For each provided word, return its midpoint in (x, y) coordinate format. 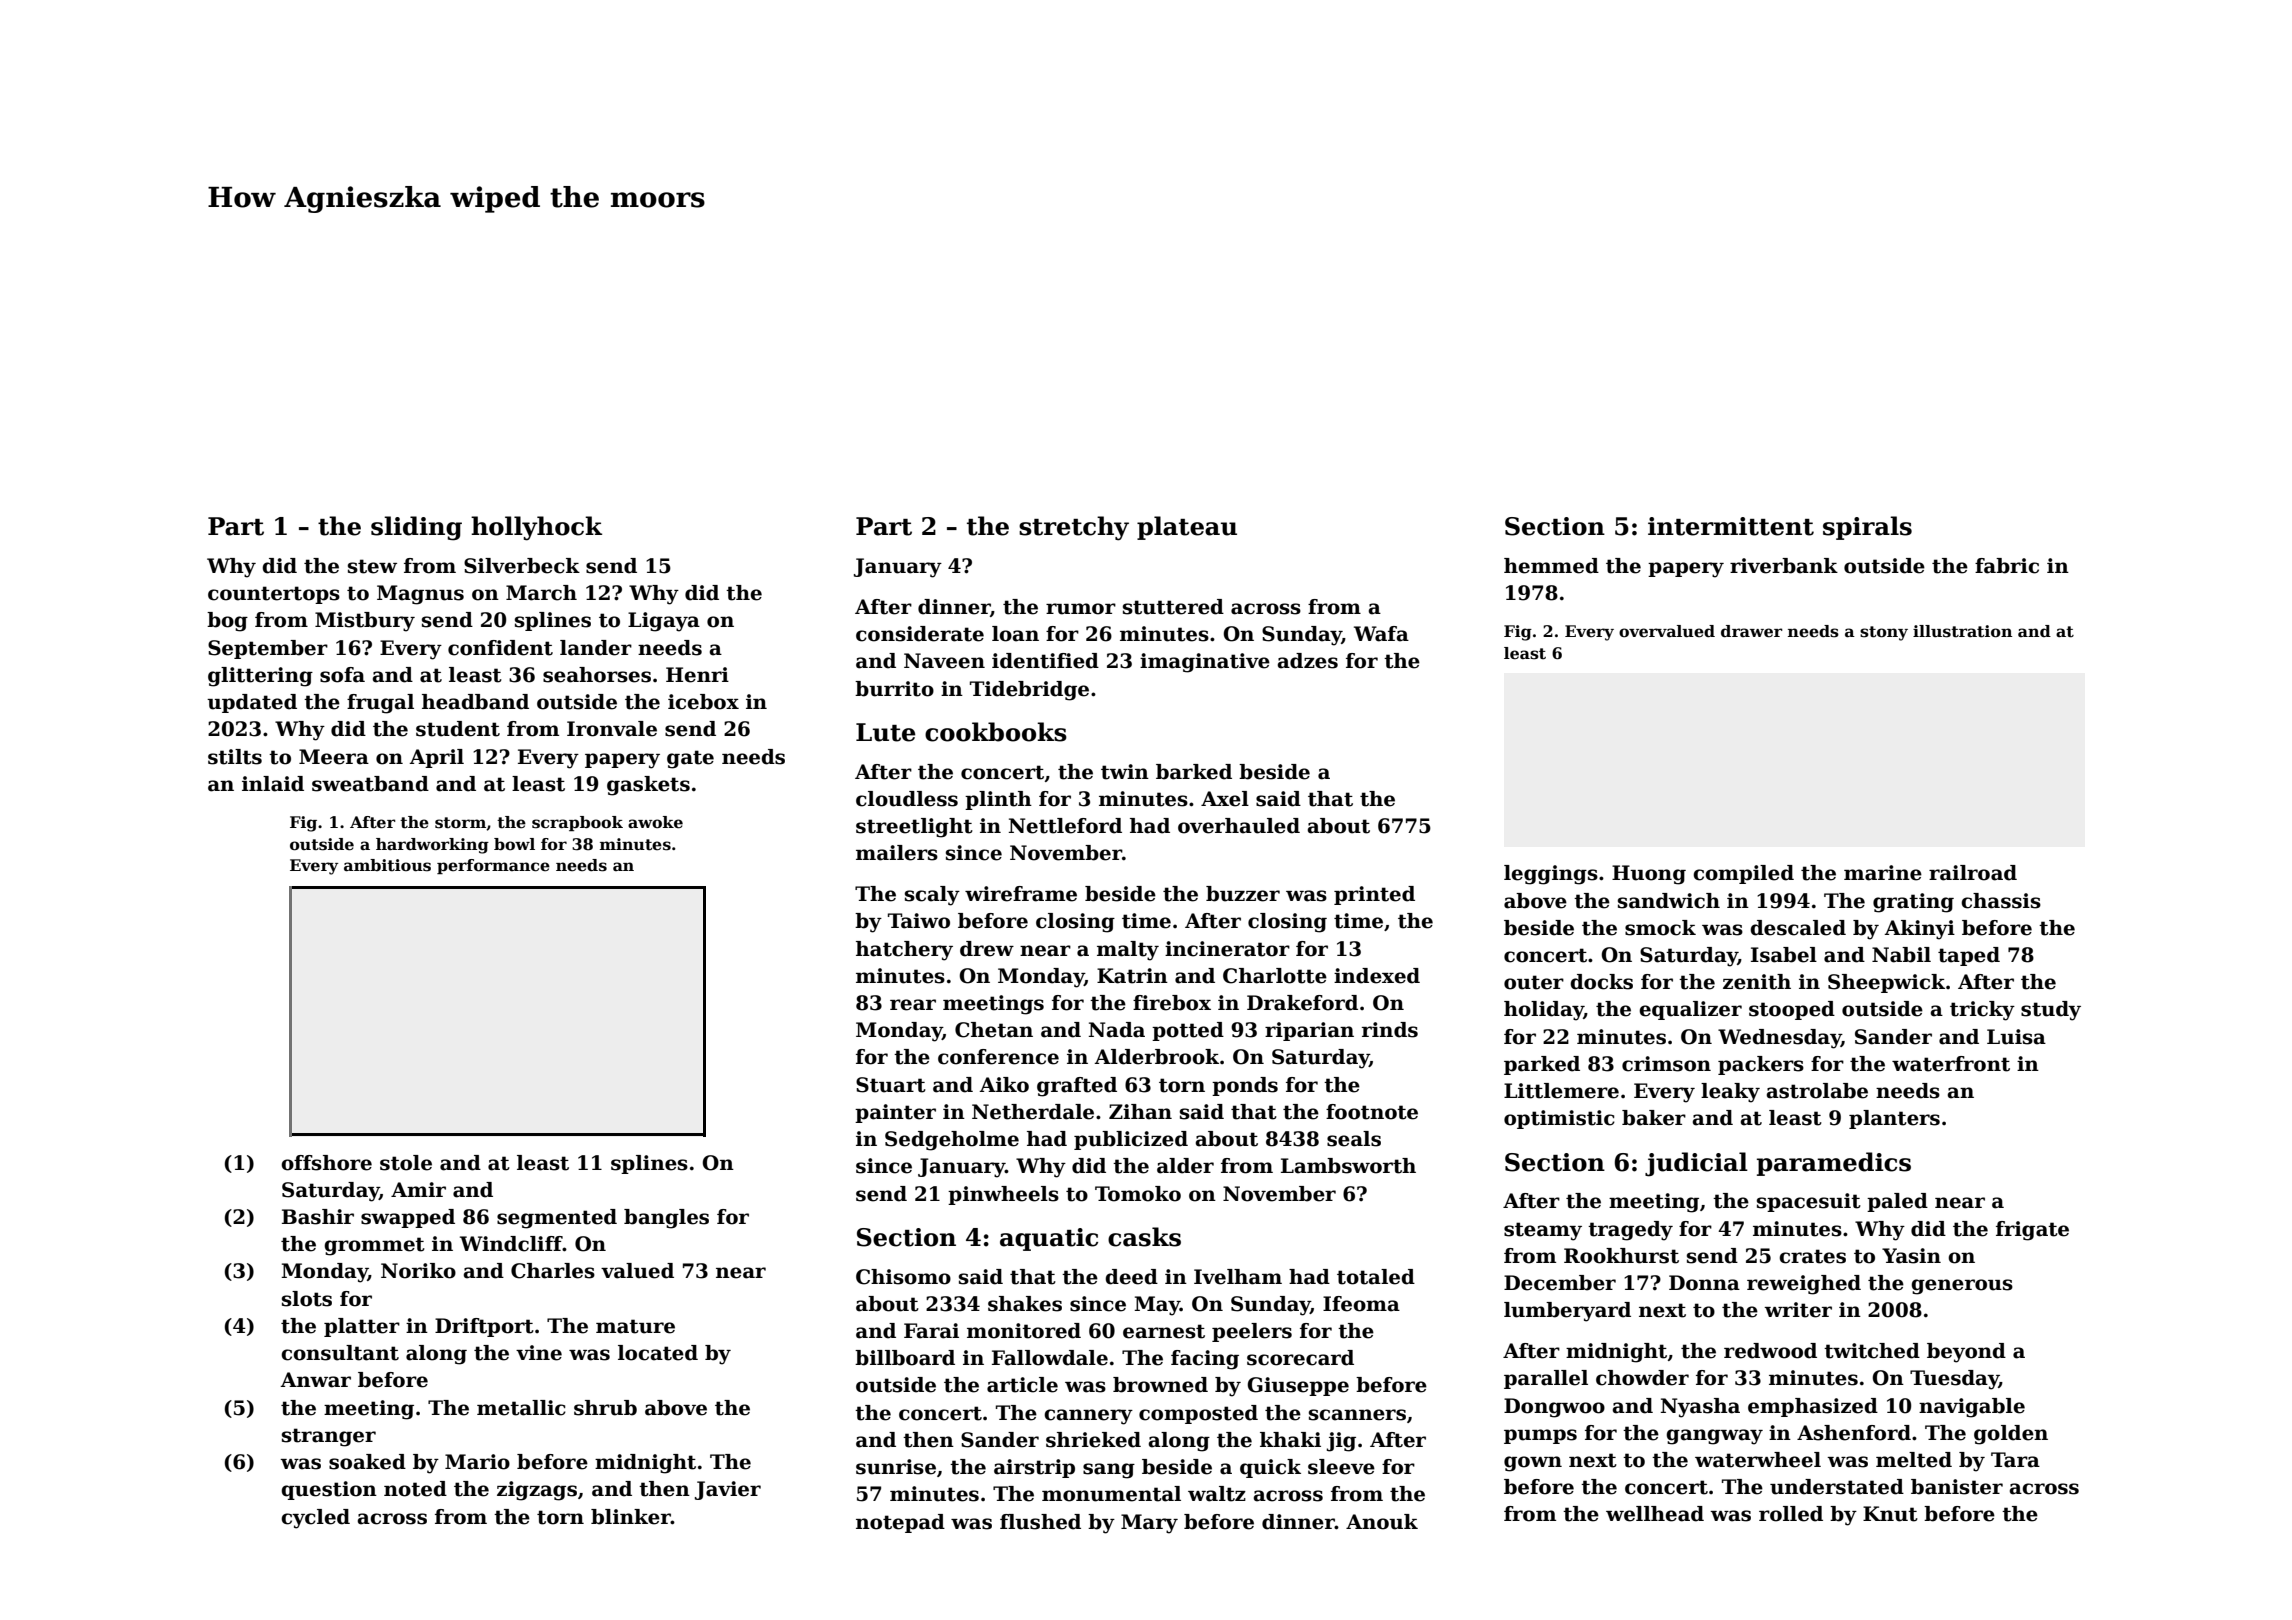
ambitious (387, 865)
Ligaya (664, 622)
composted (1198, 1414)
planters (1894, 1119)
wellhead (1655, 1514)
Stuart (891, 1085)
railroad (1973, 873)
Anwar (315, 1380)
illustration (1962, 631)
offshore (326, 1163)
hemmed (1551, 566)
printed (1374, 895)
